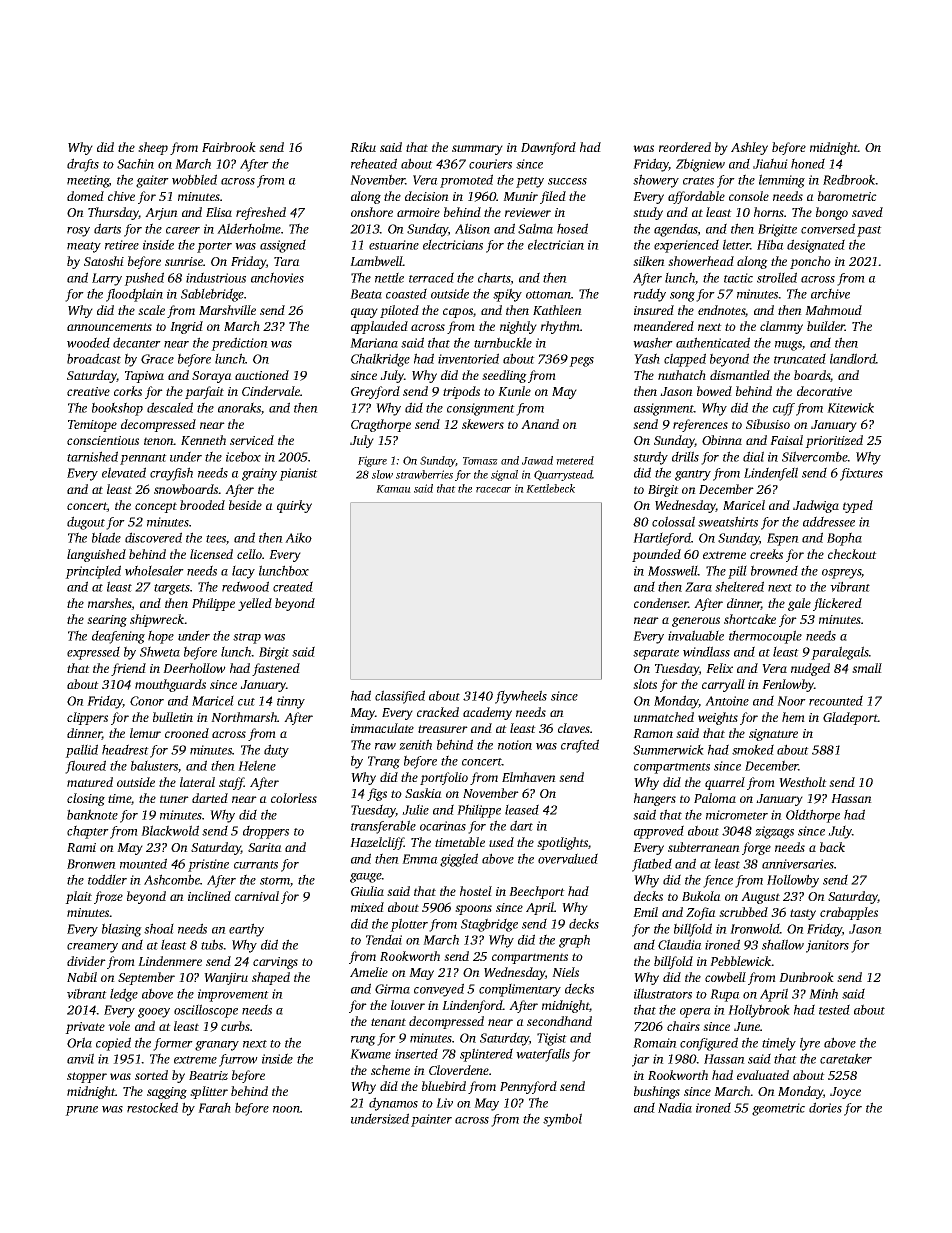 Image resolution: width=952 pixels, height=1233 pixels. I want to click on Lindenfell, so click(771, 474).
